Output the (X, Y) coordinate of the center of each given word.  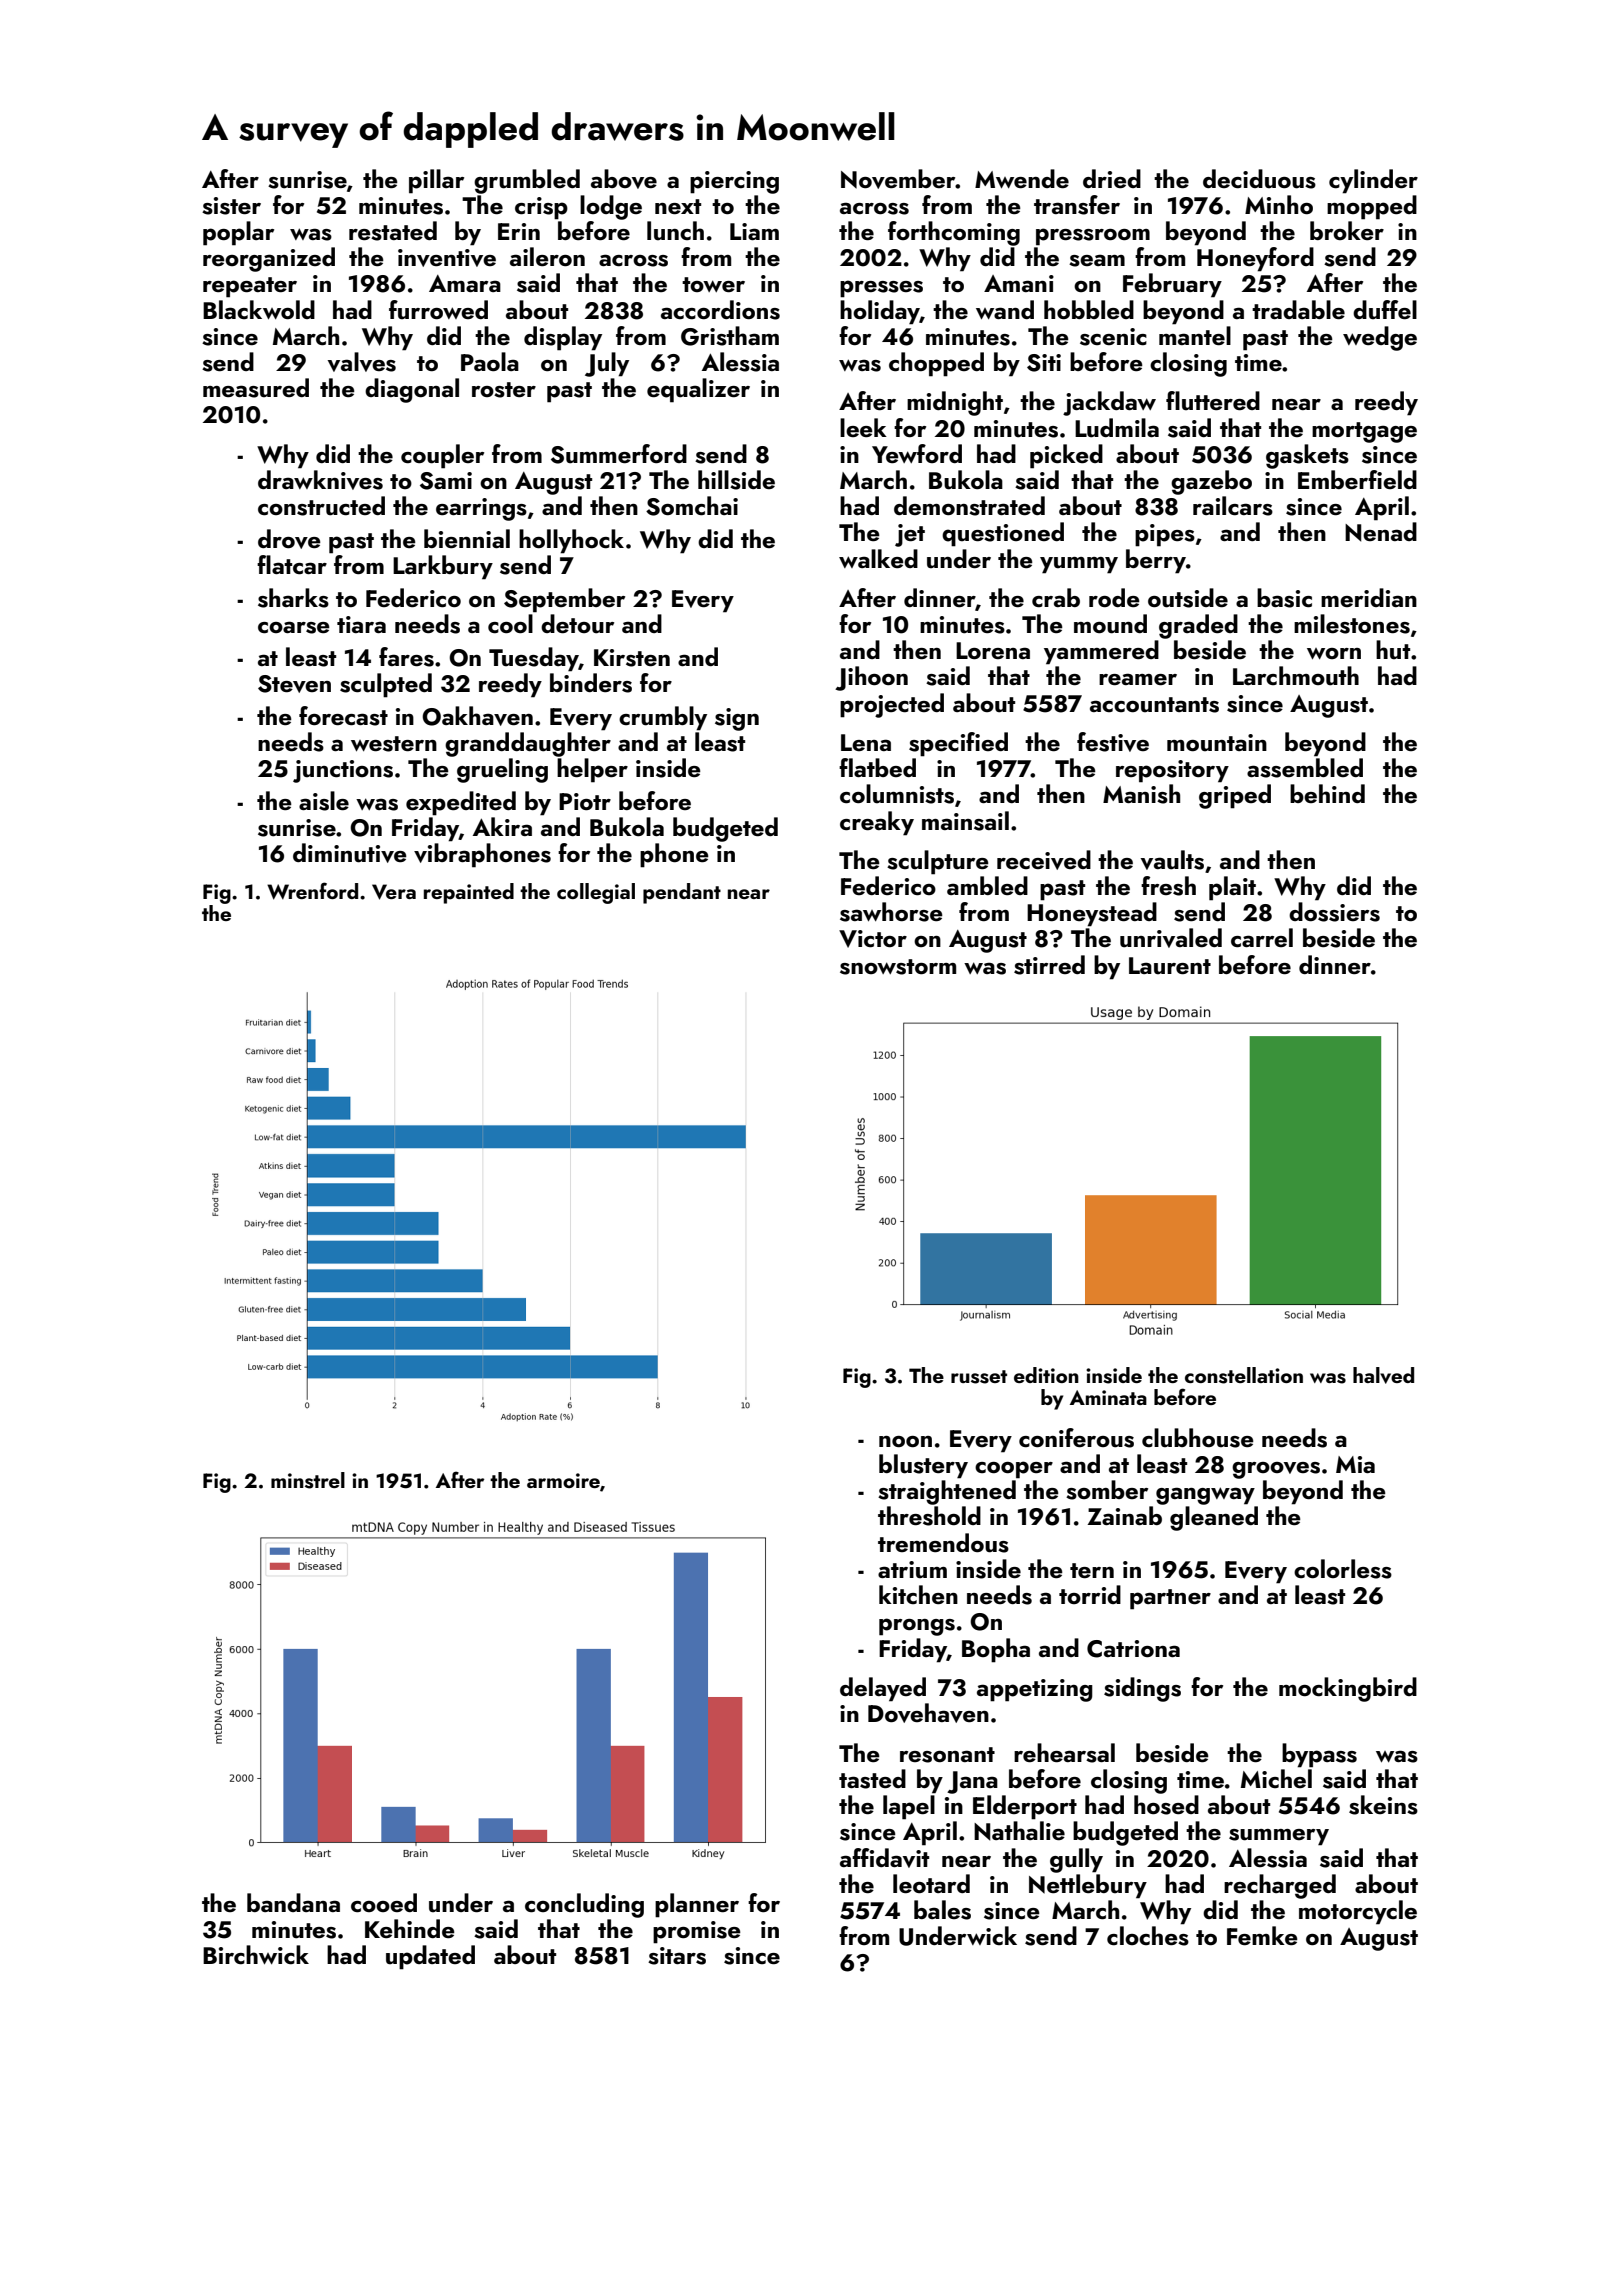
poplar (238, 233)
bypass (1319, 1755)
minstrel (308, 1480)
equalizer (698, 390)
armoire (563, 1480)
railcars (1233, 506)
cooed (384, 1903)
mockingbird (1348, 1689)
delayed (883, 1689)
